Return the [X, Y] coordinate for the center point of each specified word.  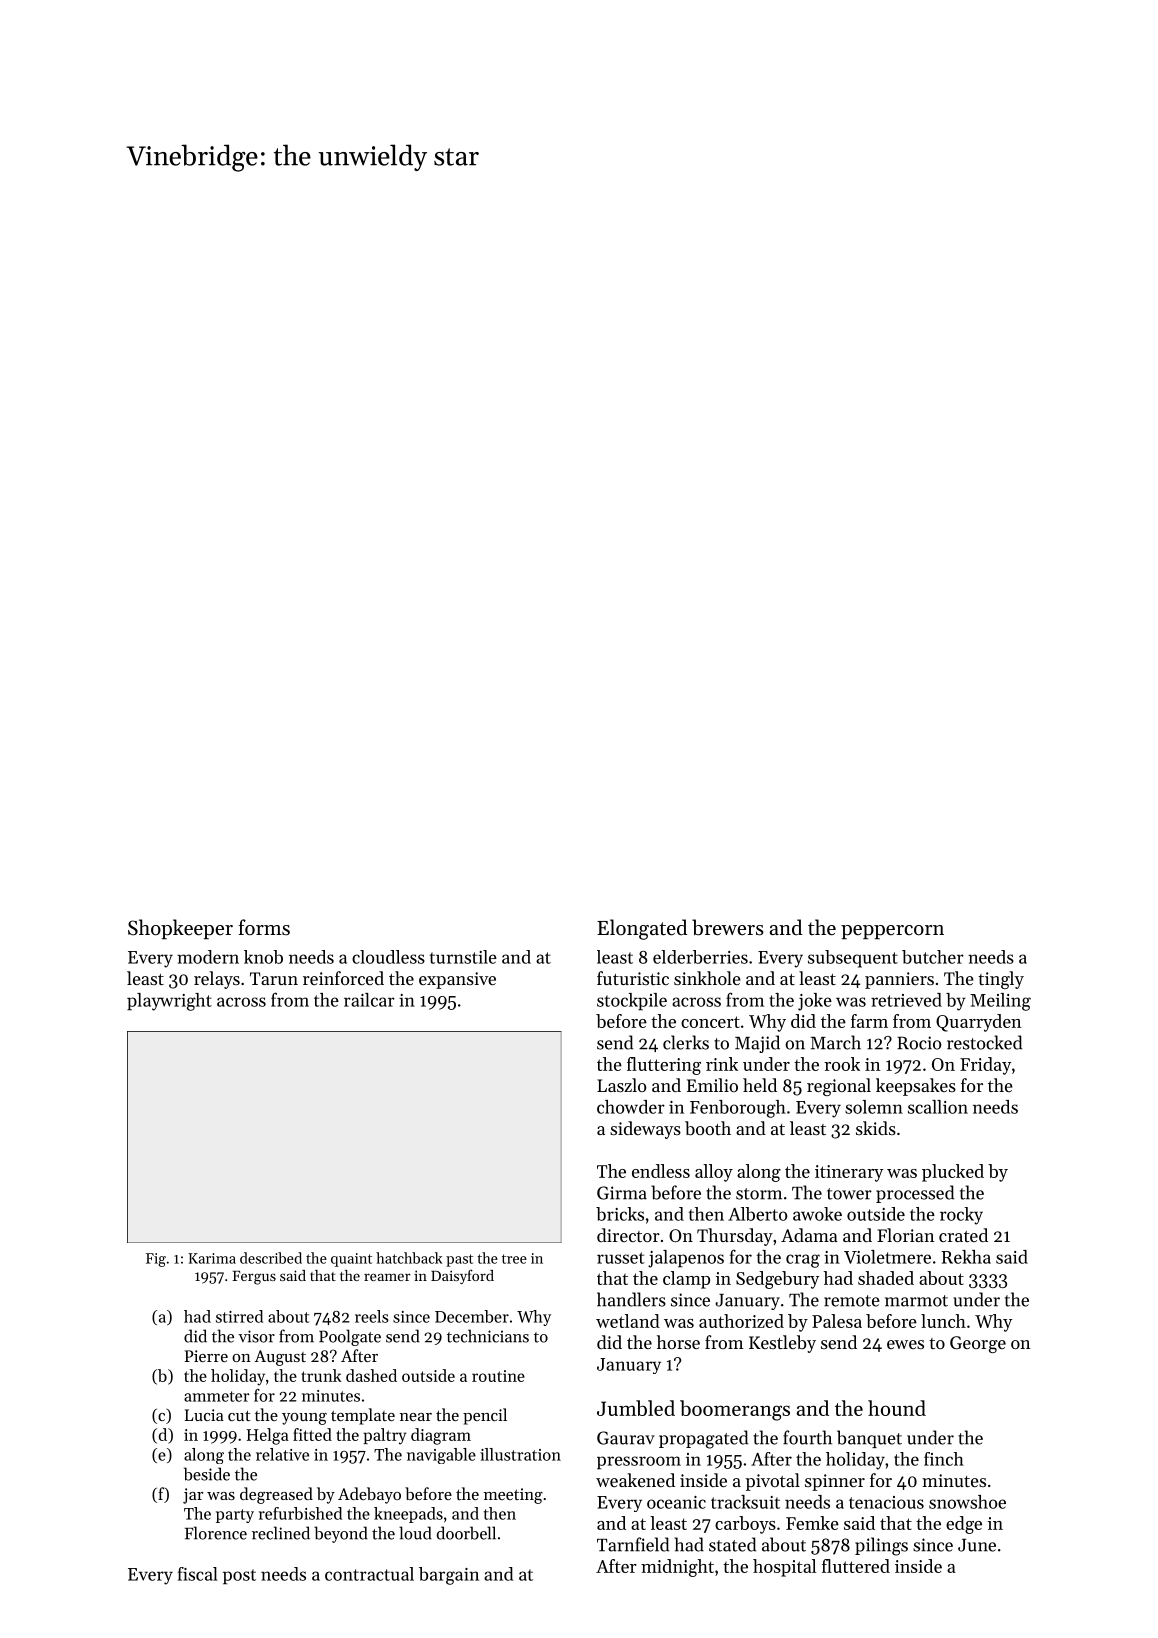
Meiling [1000, 1002]
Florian [906, 1235]
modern [208, 957]
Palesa [837, 1321]
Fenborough [738, 1109]
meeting [513, 1496]
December [472, 1316]
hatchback [409, 1258]
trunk [321, 1375]
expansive [457, 980]
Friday [985, 1066]
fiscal [198, 1574]
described [271, 1258]
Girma [622, 1193]
